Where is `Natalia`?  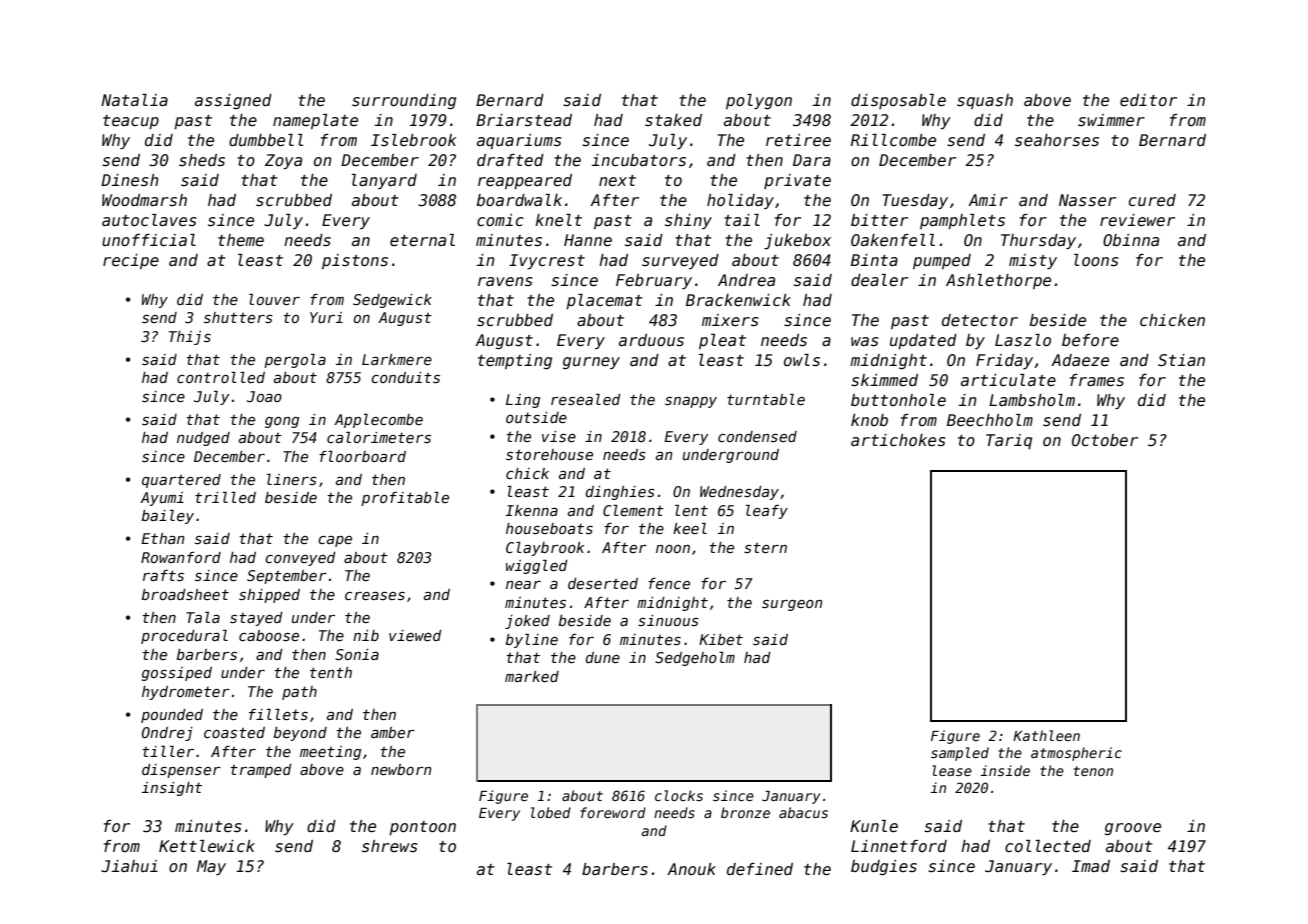 Natalia is located at coordinates (134, 100).
